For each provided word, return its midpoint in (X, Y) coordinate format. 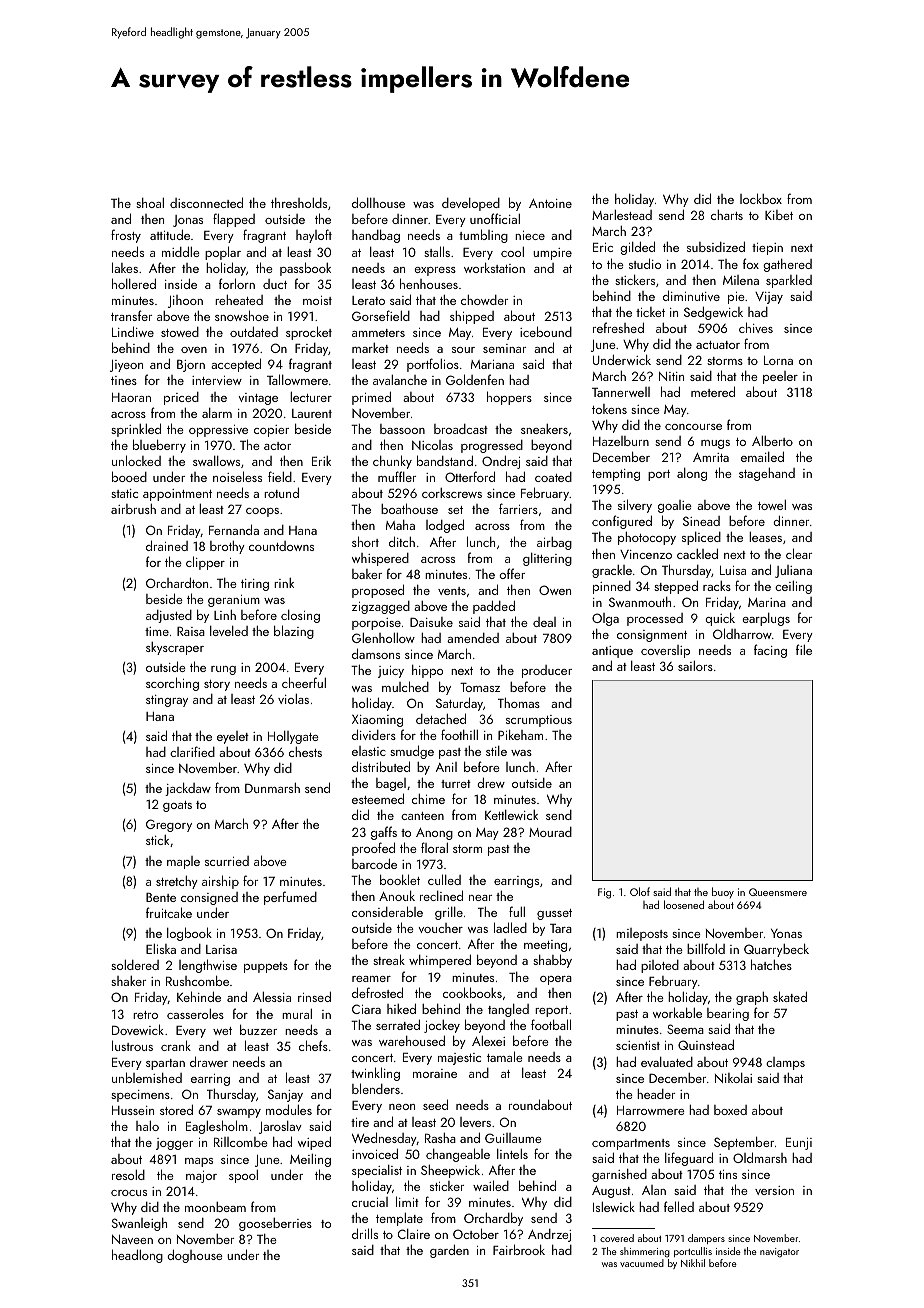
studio (645, 263)
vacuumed (642, 1263)
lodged (445, 526)
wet (222, 1031)
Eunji (799, 1144)
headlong (137, 1256)
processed (655, 619)
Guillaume (513, 1138)
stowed (180, 332)
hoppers (509, 398)
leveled (229, 631)
